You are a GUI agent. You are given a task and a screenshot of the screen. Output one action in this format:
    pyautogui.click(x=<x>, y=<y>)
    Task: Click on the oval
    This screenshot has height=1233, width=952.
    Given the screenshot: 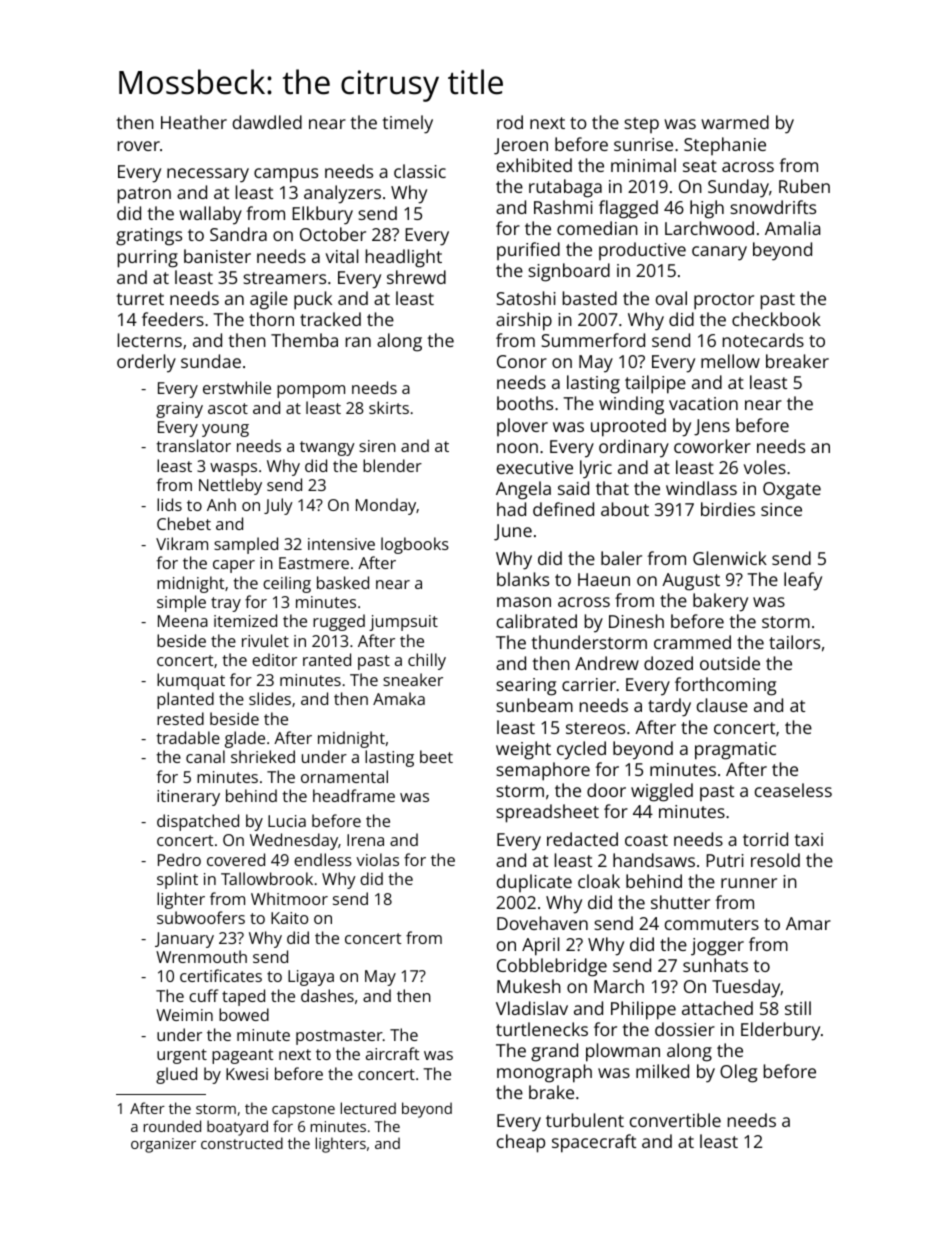 What is the action you would take?
    pyautogui.click(x=671, y=298)
